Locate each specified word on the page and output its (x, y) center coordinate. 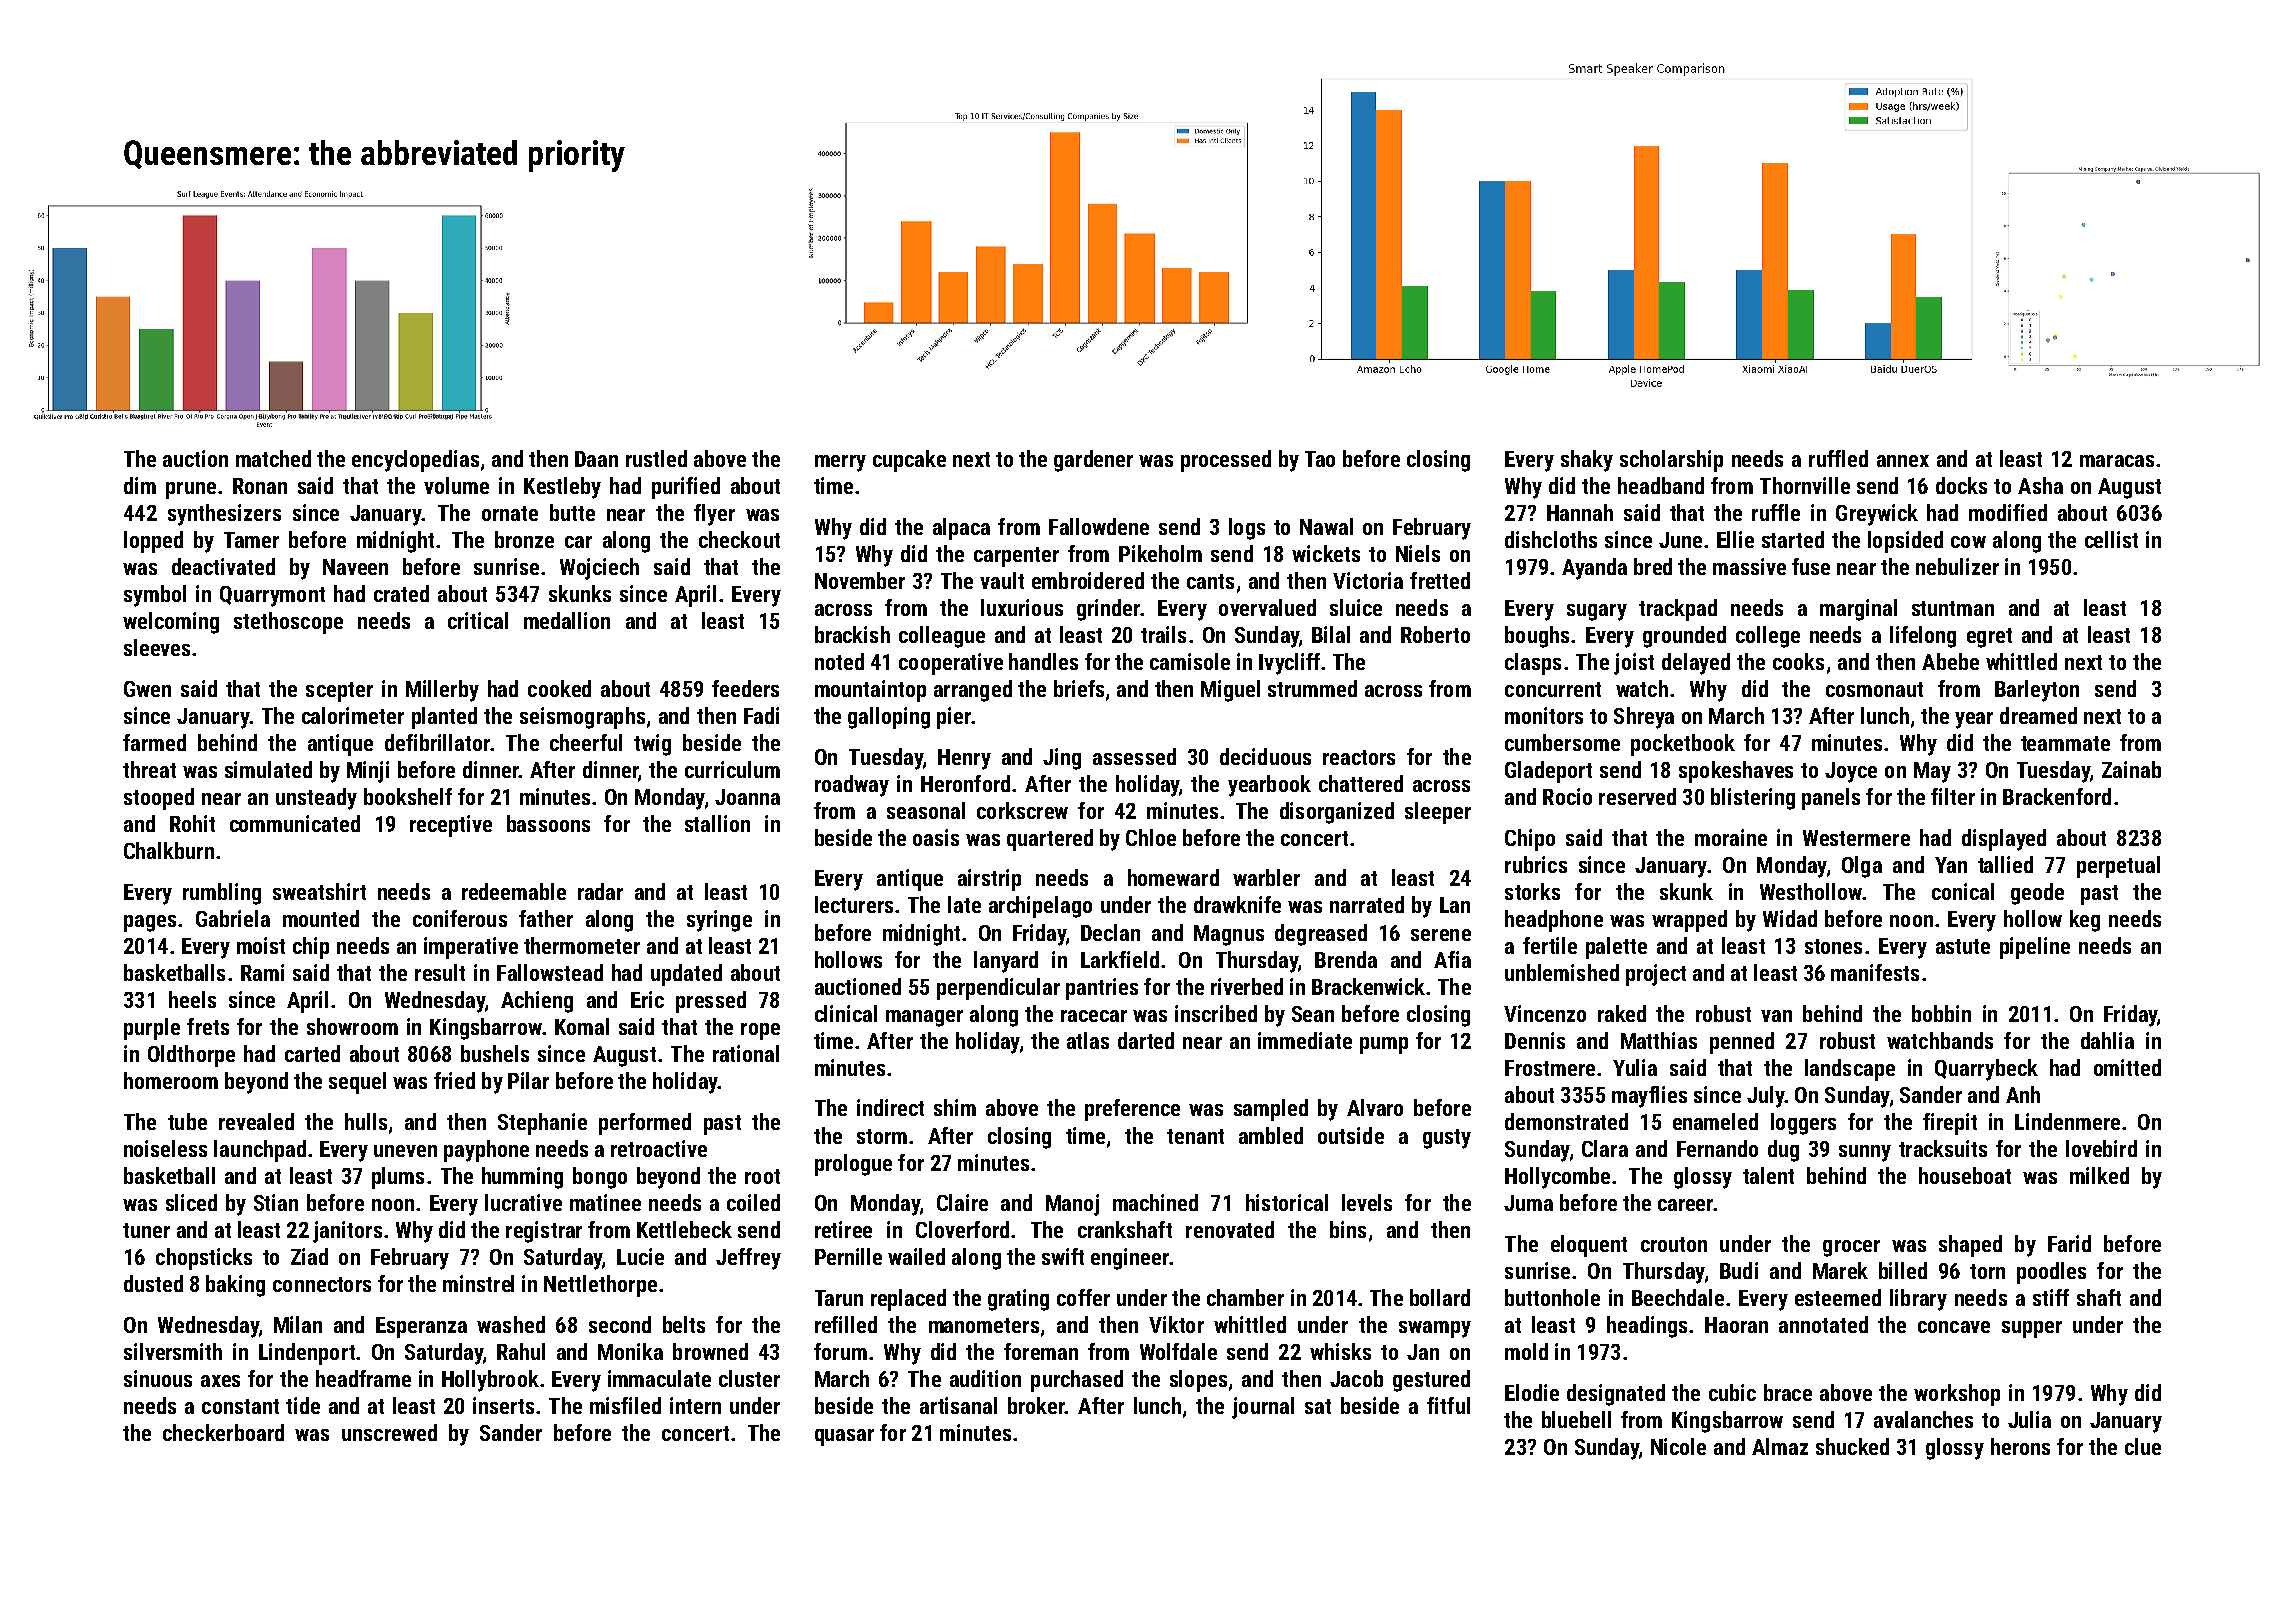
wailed (916, 1256)
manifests (1875, 972)
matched (273, 458)
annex (1903, 461)
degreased (1321, 935)
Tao (1320, 459)
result (440, 972)
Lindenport (307, 1354)
